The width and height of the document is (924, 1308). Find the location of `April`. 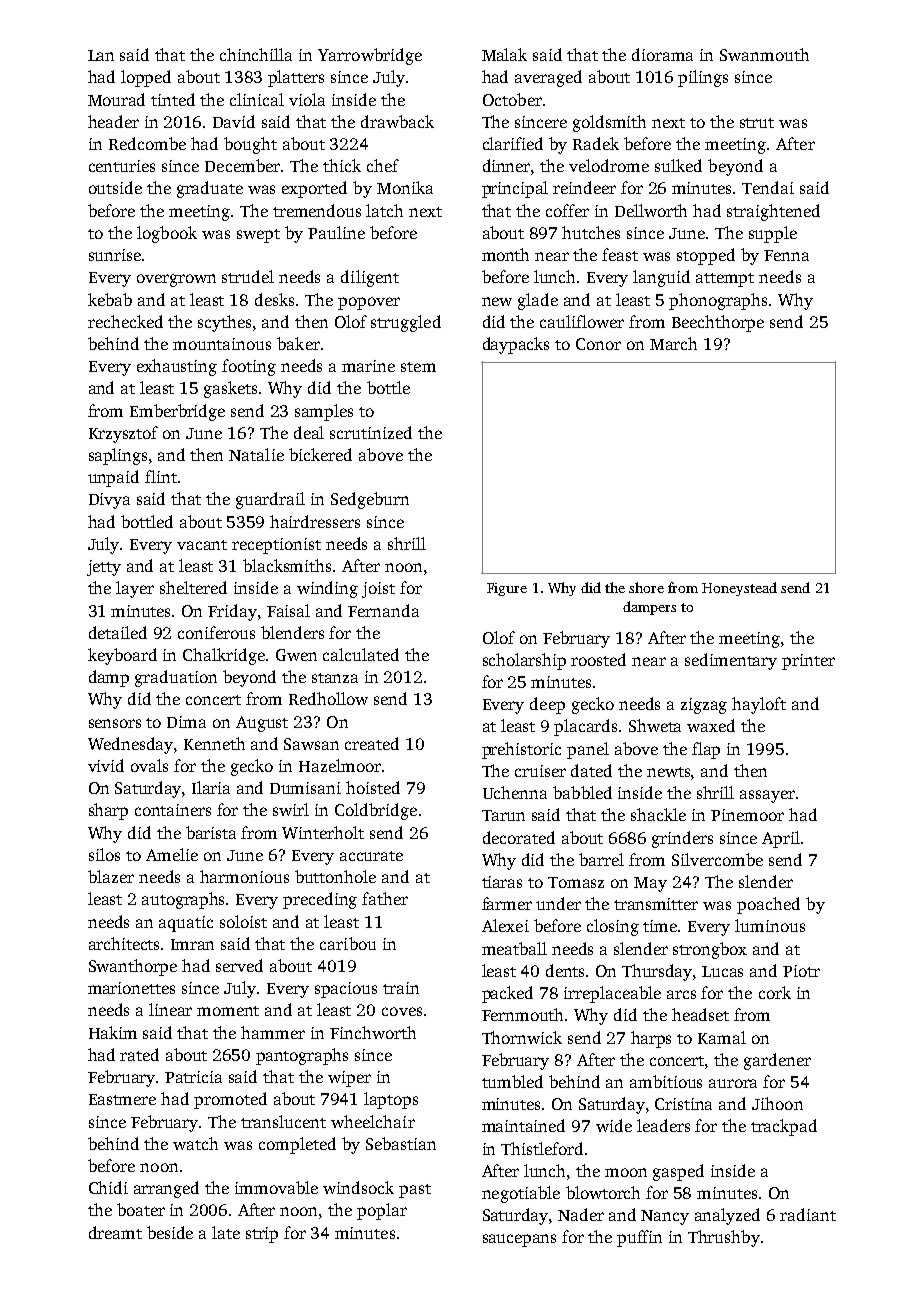

April is located at coordinates (781, 839).
